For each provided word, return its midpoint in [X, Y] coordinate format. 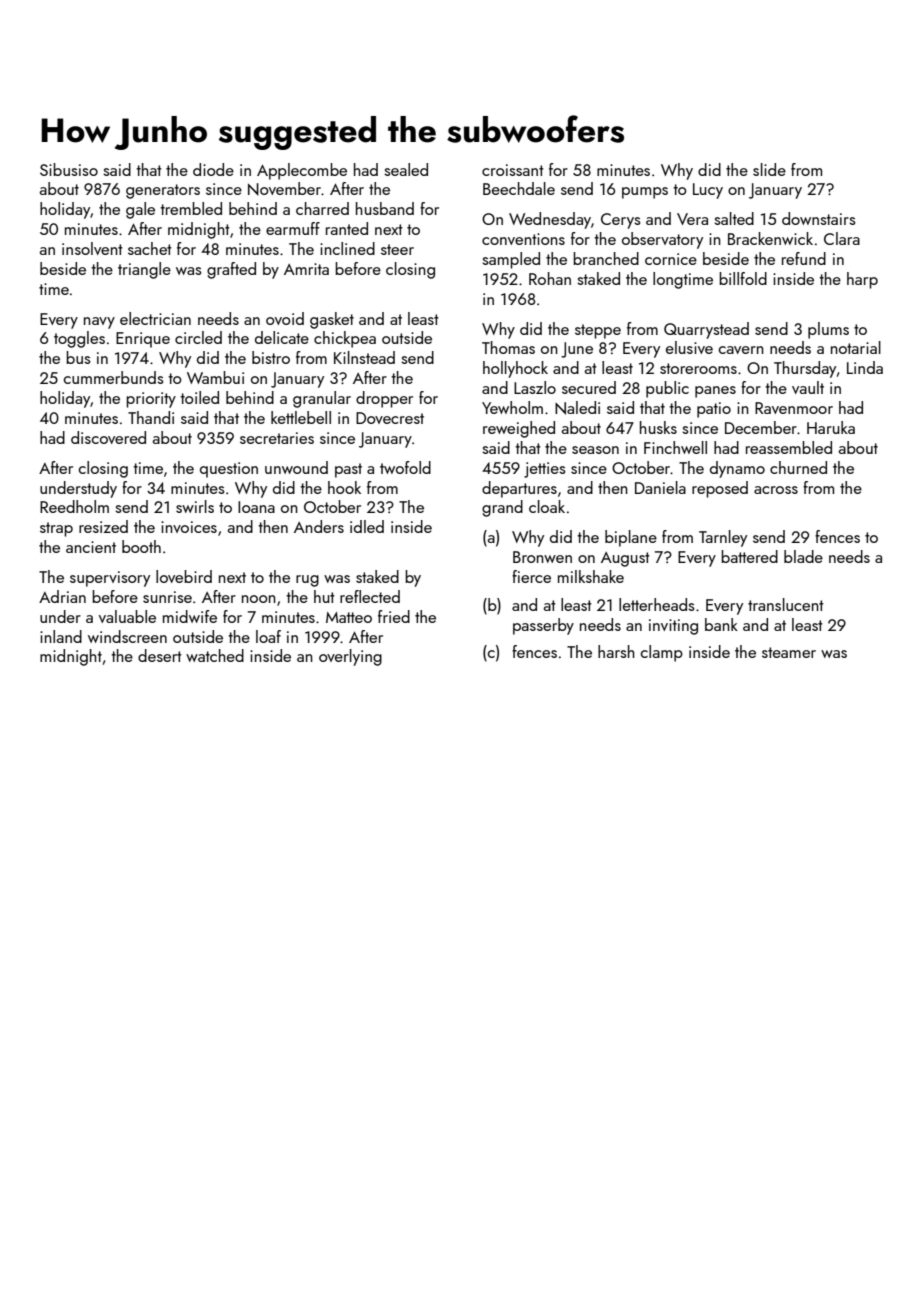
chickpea [345, 339]
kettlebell [301, 417]
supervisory [110, 579]
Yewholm [512, 407]
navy [99, 323]
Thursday [805, 369]
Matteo [349, 617]
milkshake [591, 576]
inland [61, 636]
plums [828, 330]
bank [721, 624]
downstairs [819, 218]
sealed [406, 169]
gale [140, 210]
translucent [786, 604]
